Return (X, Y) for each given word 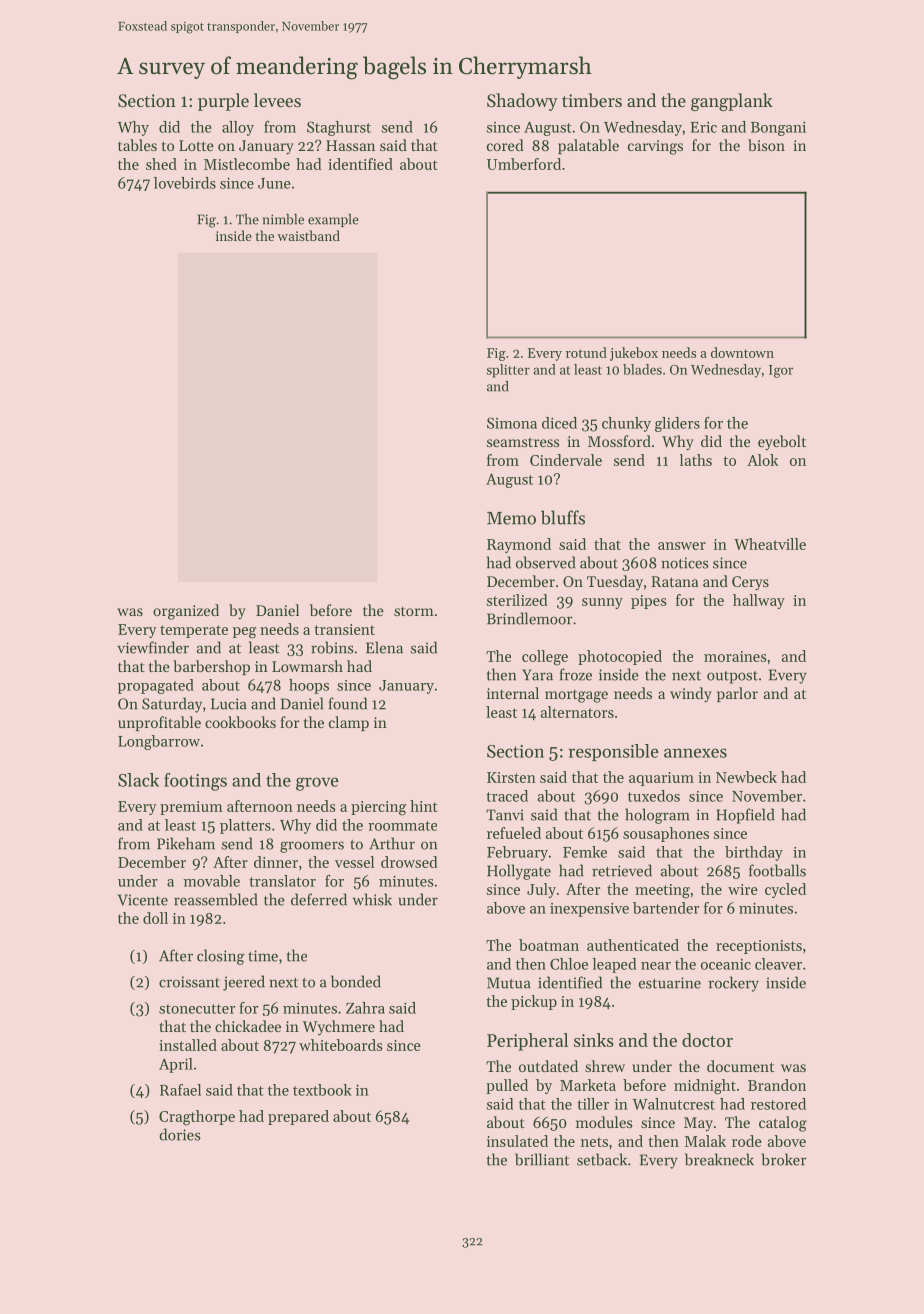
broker (784, 1159)
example (333, 220)
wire (743, 889)
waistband (308, 235)
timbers (592, 100)
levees (277, 100)
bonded (356, 981)
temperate (194, 631)
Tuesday (615, 583)
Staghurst (339, 128)
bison (766, 145)
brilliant (542, 1159)
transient (344, 629)
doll (155, 918)
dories (180, 1134)
